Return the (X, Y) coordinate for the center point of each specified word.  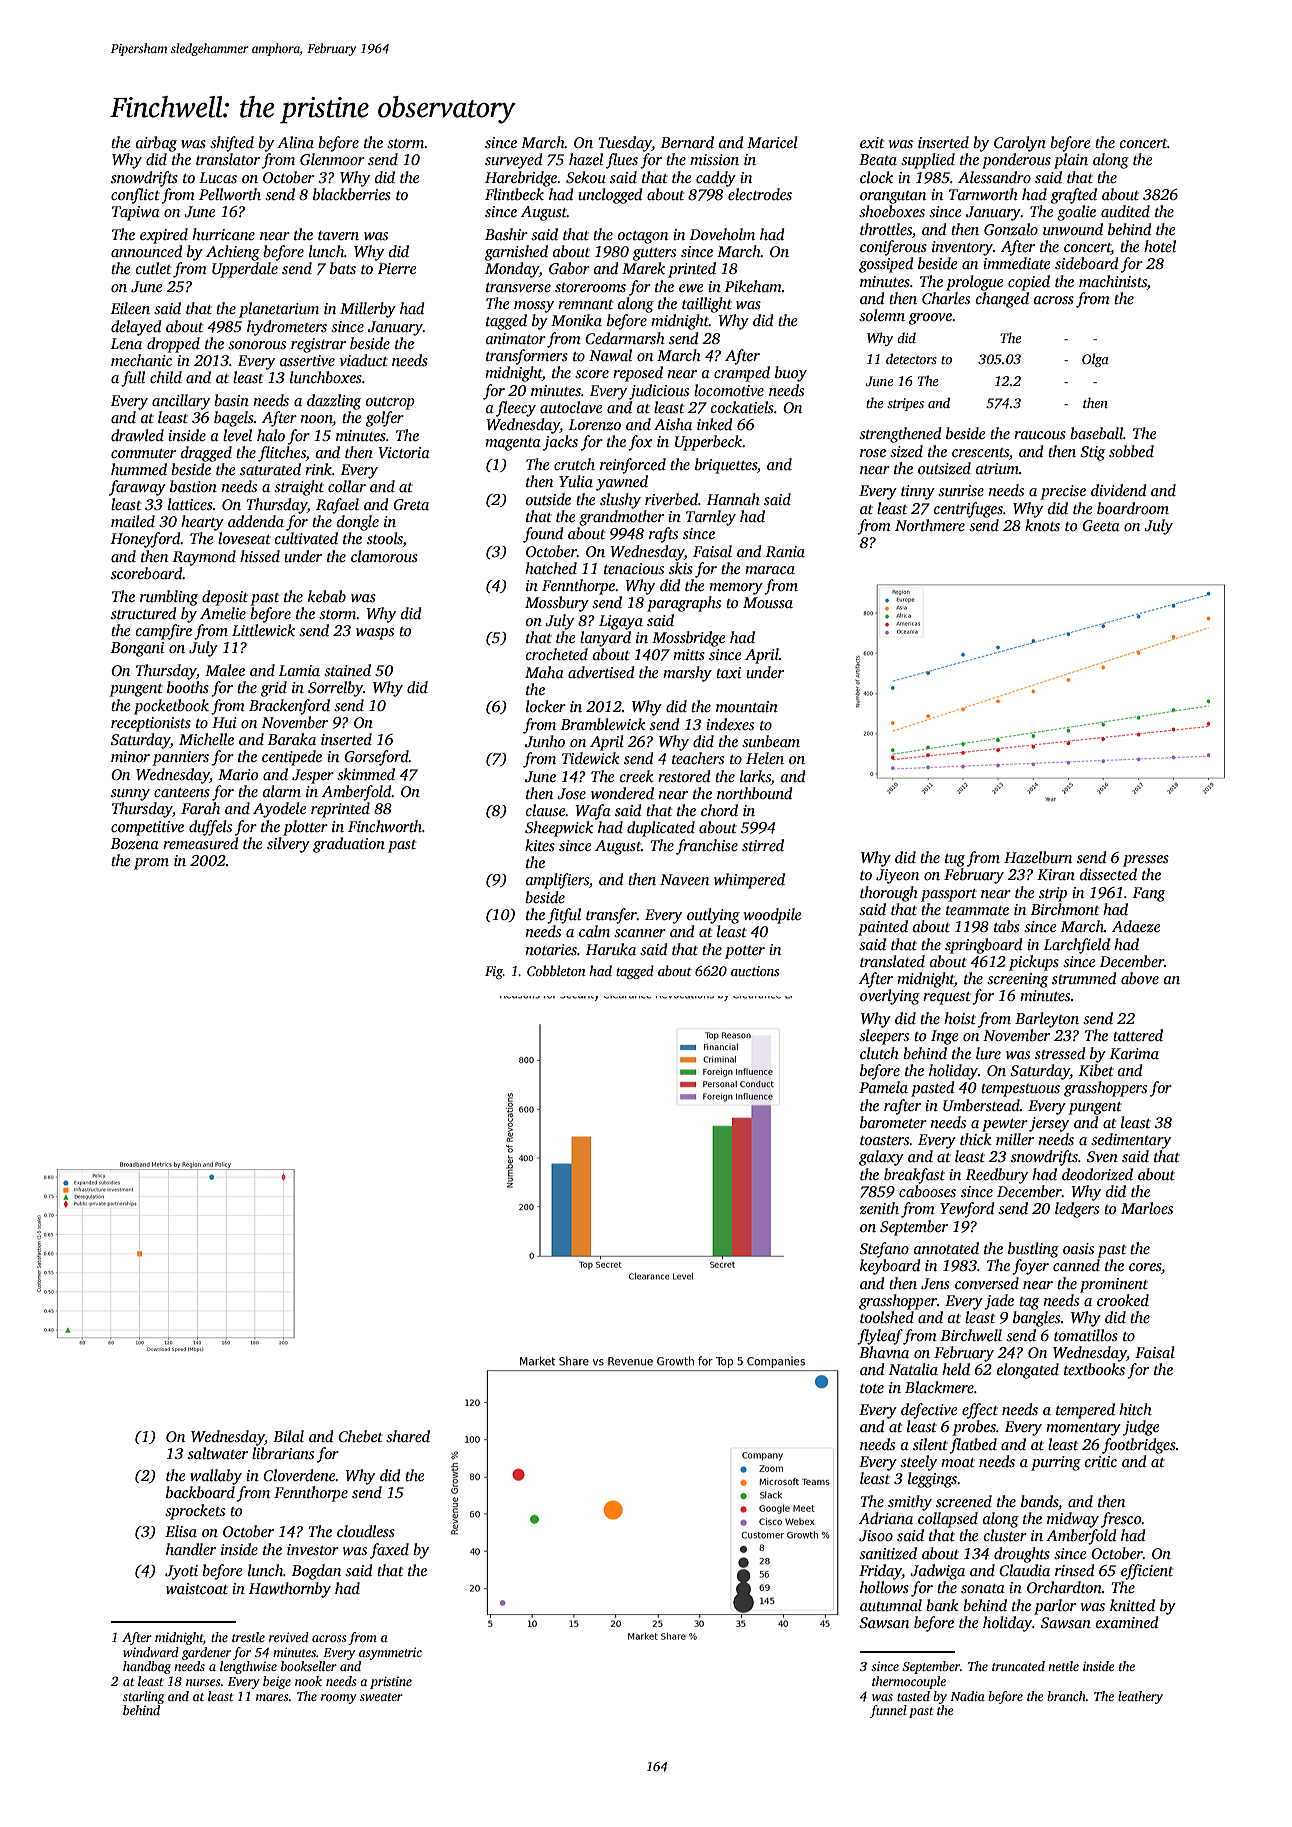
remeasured (200, 843)
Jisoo (876, 1536)
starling (143, 1697)
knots (1042, 525)
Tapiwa (136, 213)
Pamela (883, 1087)
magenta (513, 444)
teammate (977, 910)
